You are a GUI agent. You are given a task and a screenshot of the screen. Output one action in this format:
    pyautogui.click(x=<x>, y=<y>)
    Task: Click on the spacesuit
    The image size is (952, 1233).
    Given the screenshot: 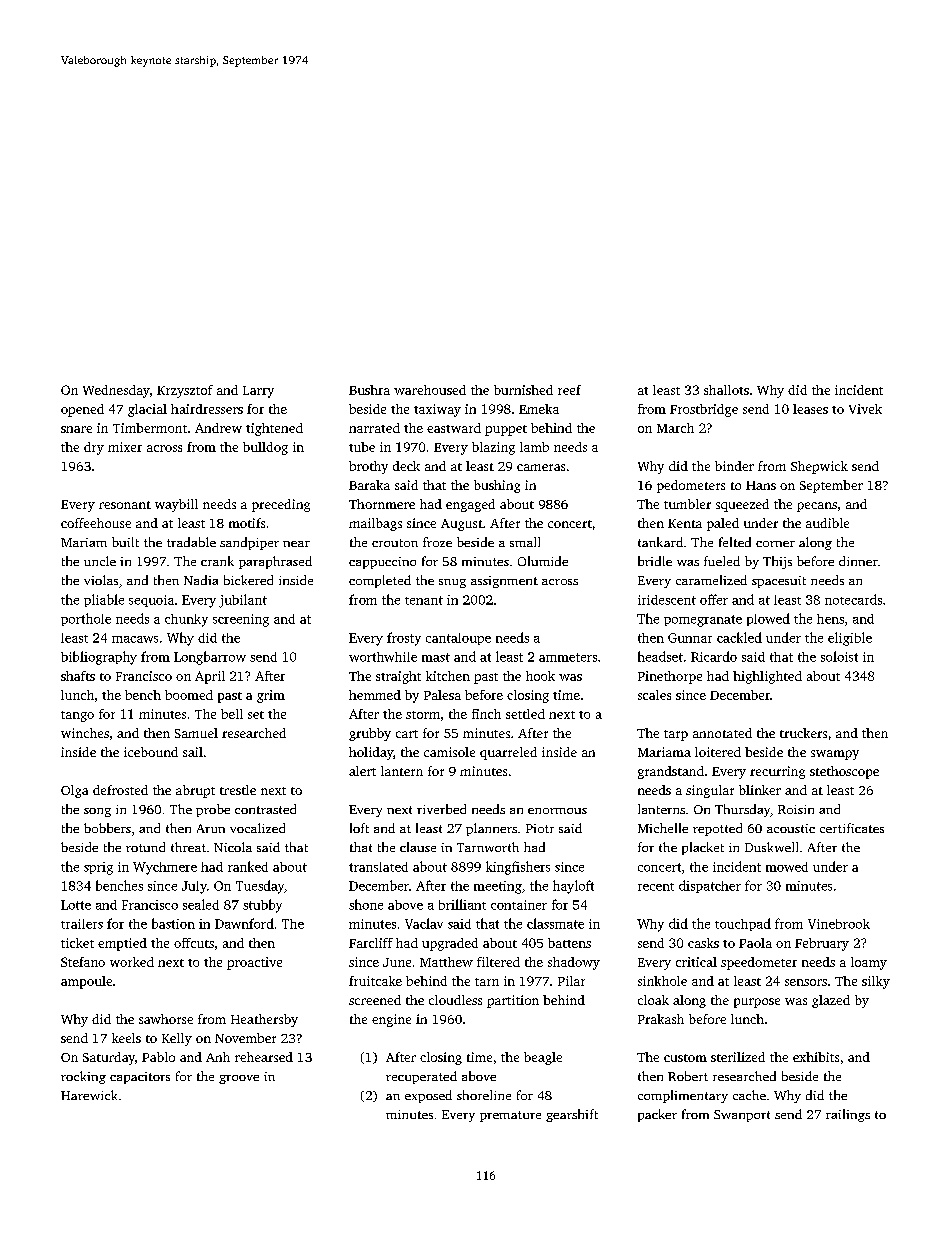 What is the action you would take?
    pyautogui.click(x=779, y=582)
